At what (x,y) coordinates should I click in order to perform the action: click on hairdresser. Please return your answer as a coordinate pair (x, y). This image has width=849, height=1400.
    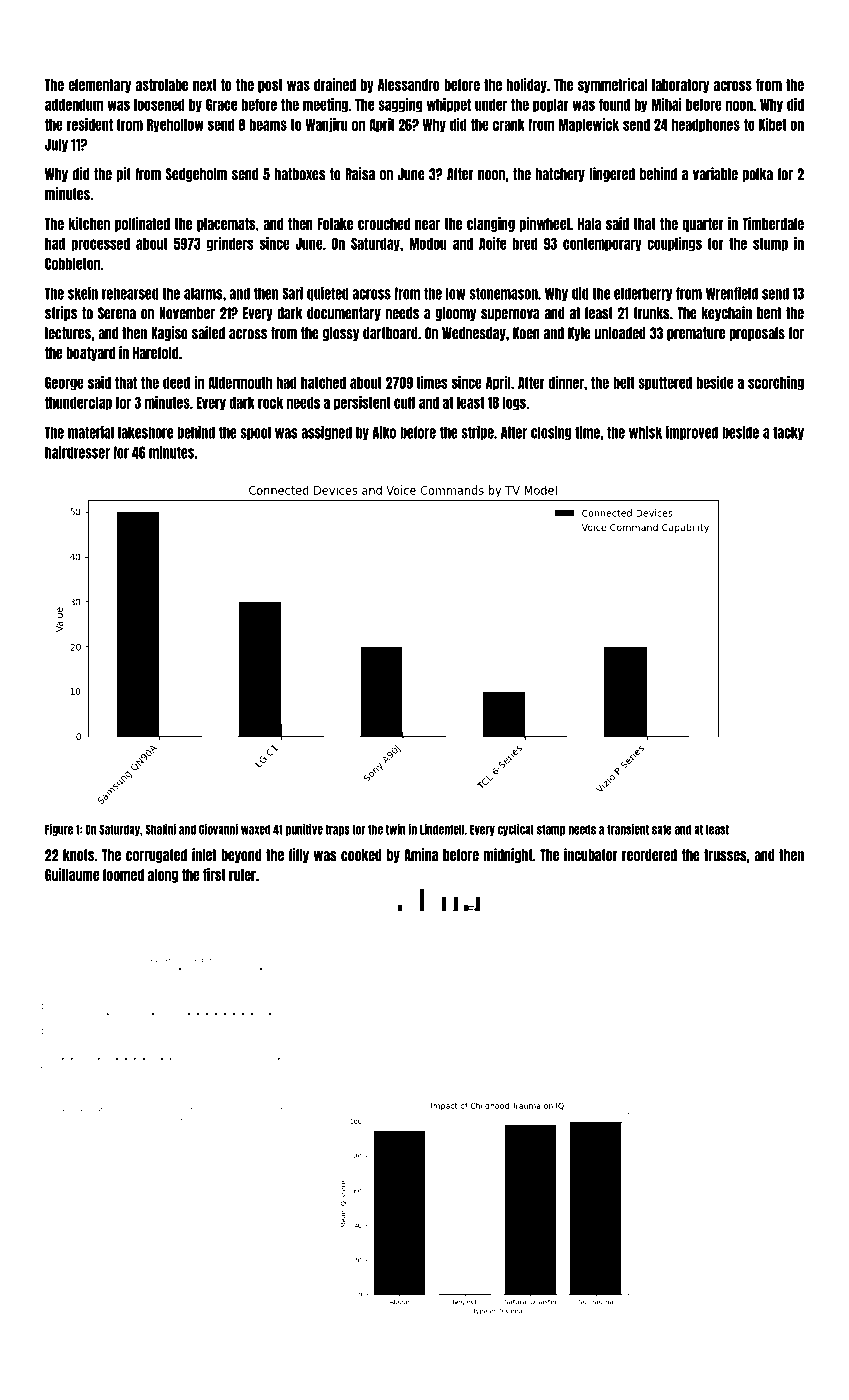
    Looking at the image, I should click on (77, 452).
